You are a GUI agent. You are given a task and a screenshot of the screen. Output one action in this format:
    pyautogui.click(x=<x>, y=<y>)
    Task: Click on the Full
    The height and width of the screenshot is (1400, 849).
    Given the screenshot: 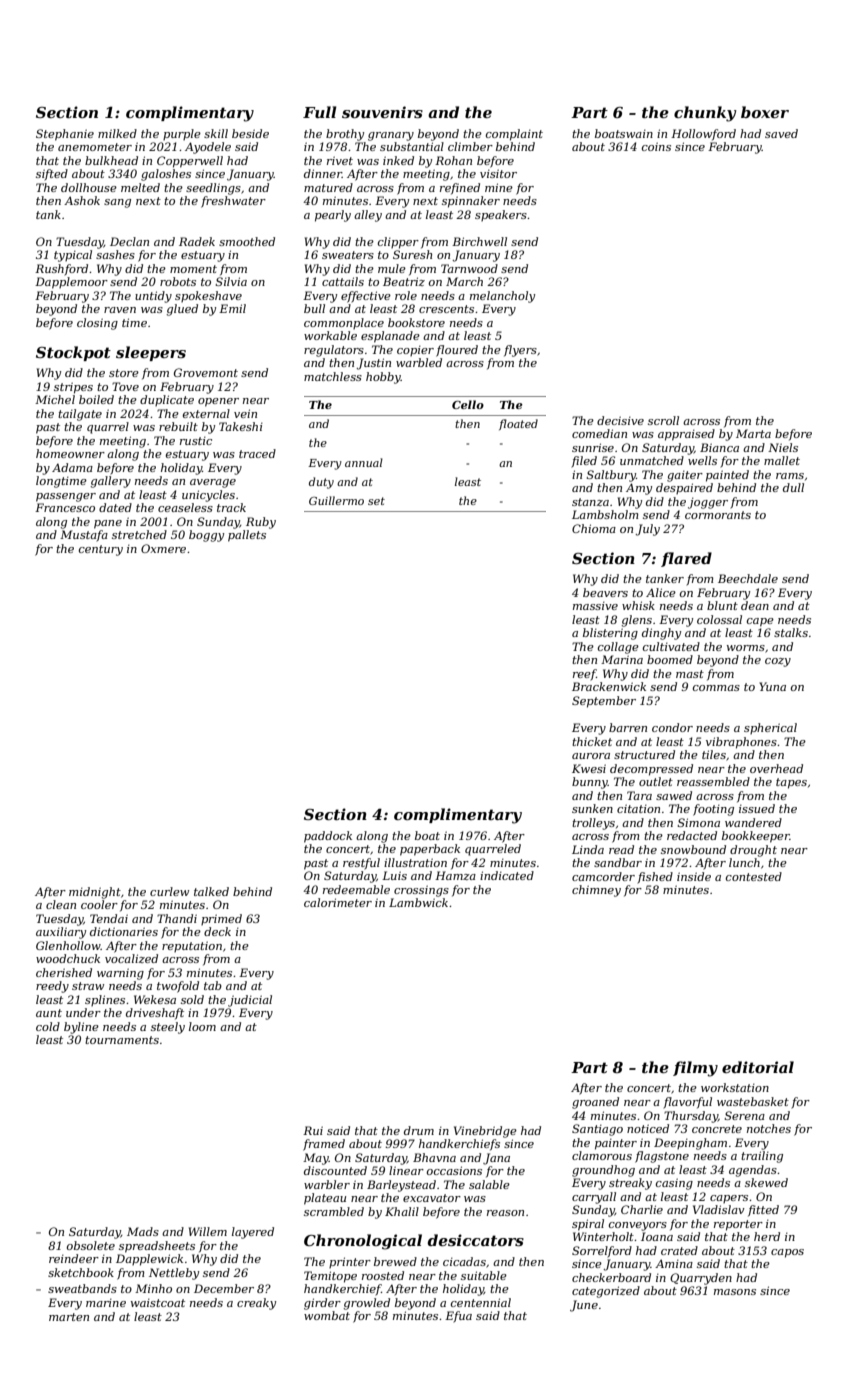 What is the action you would take?
    pyautogui.click(x=320, y=112)
